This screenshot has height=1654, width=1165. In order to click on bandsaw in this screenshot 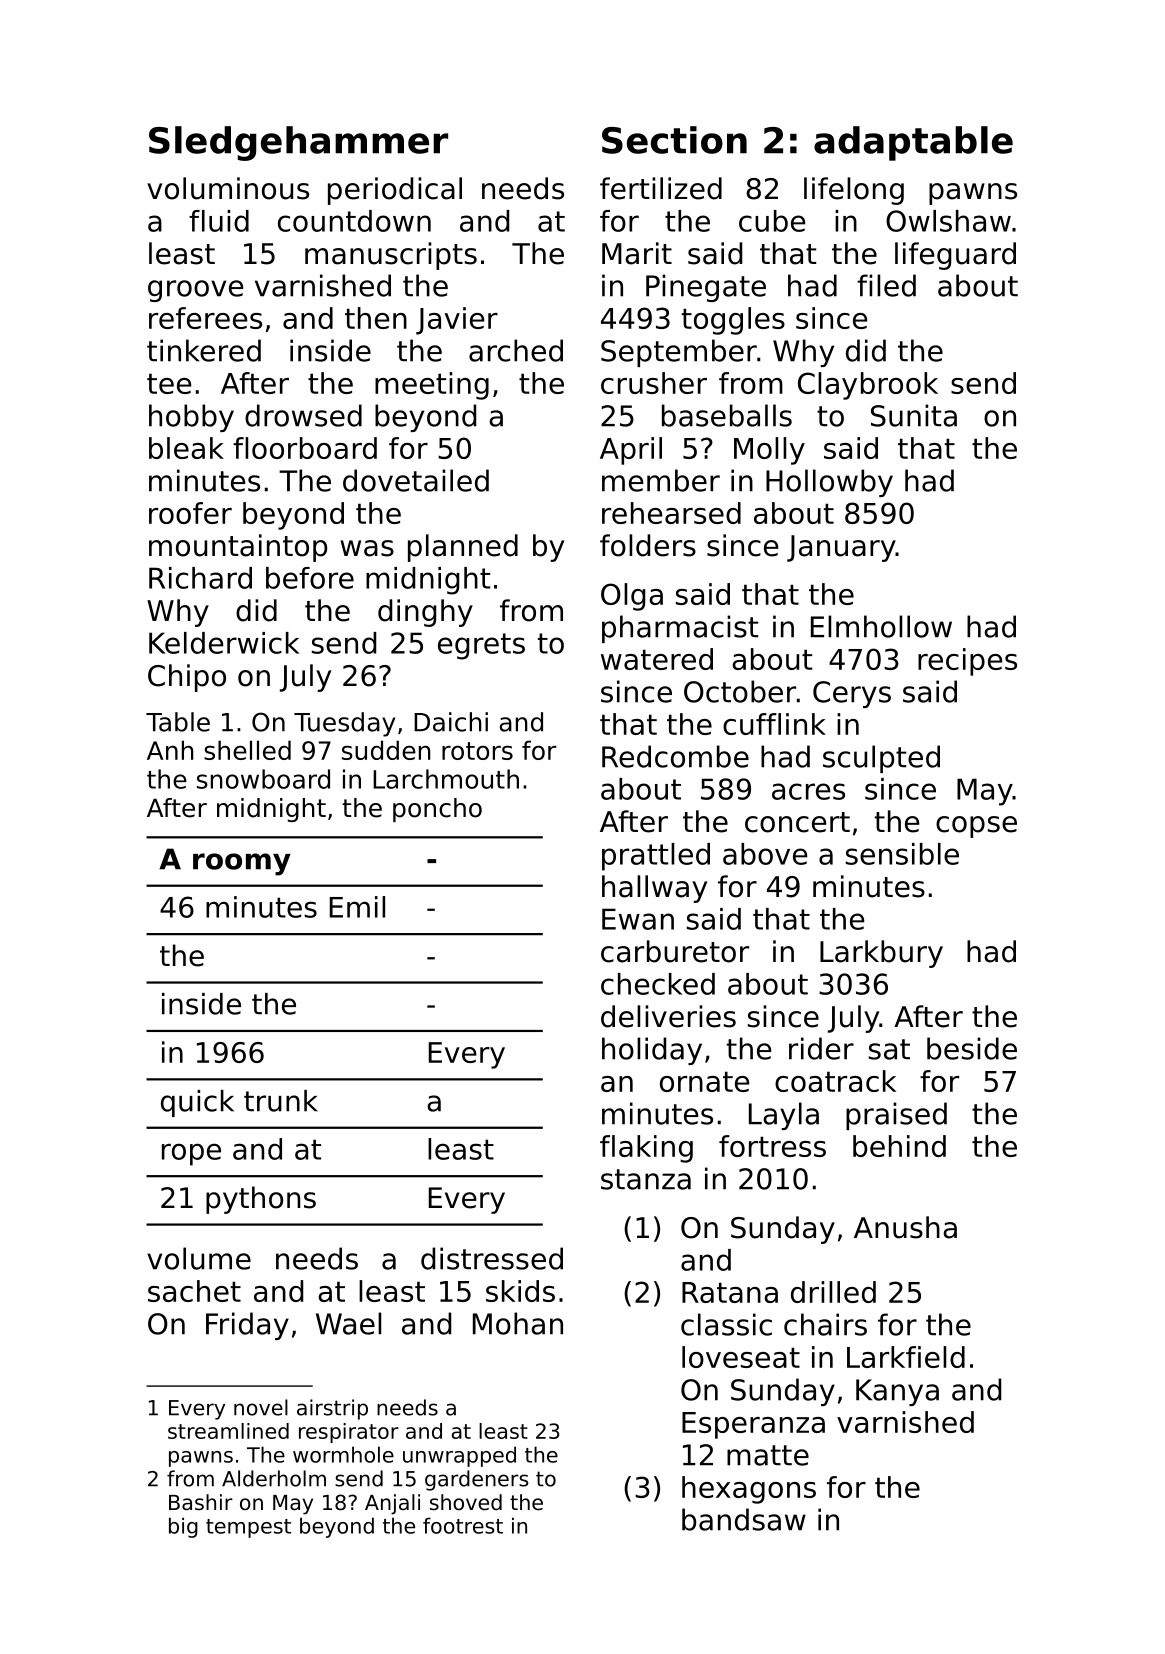, I will do `click(744, 1519)`.
